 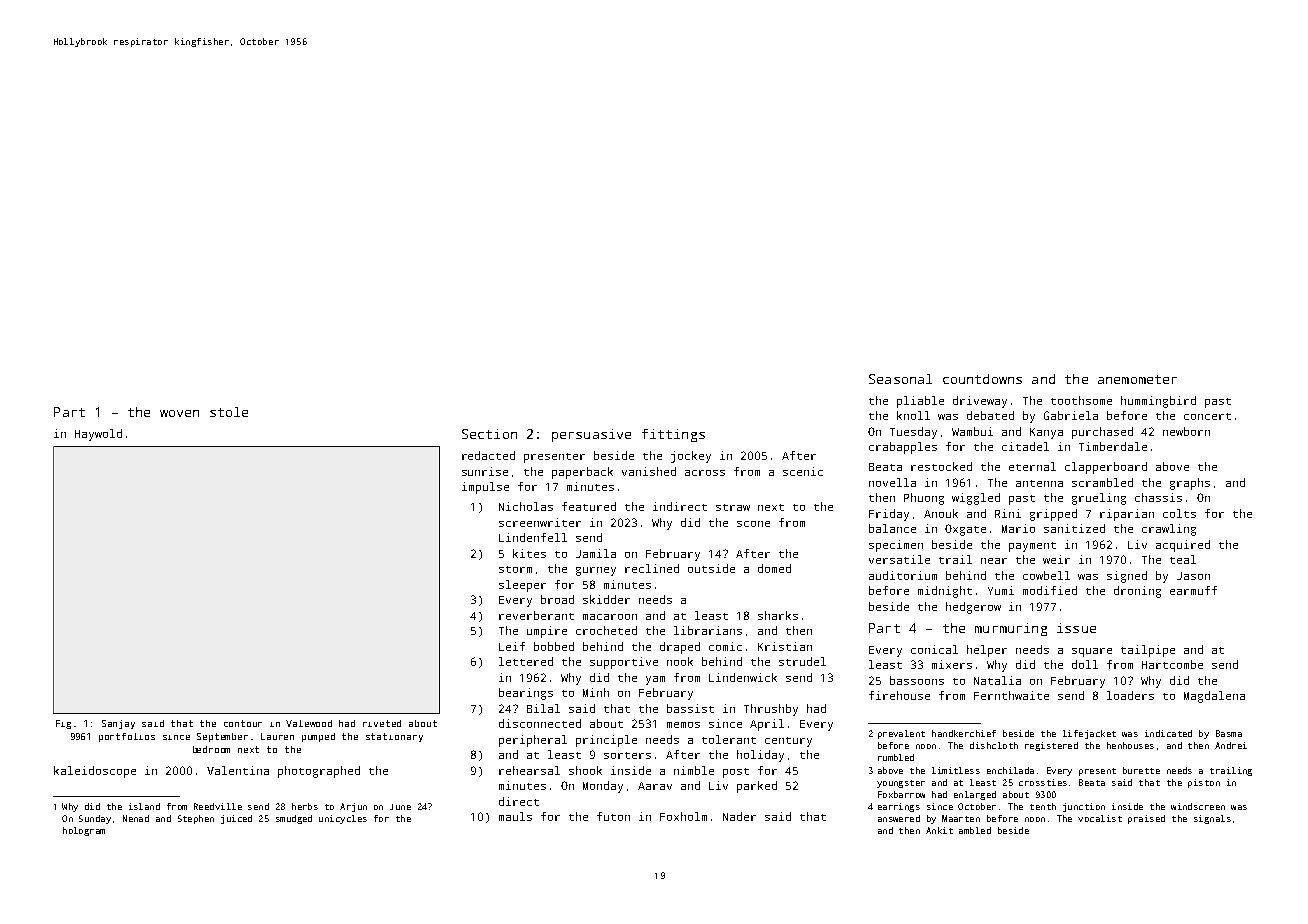 What do you see at coordinates (243, 723) in the screenshot?
I see `contour` at bounding box center [243, 723].
